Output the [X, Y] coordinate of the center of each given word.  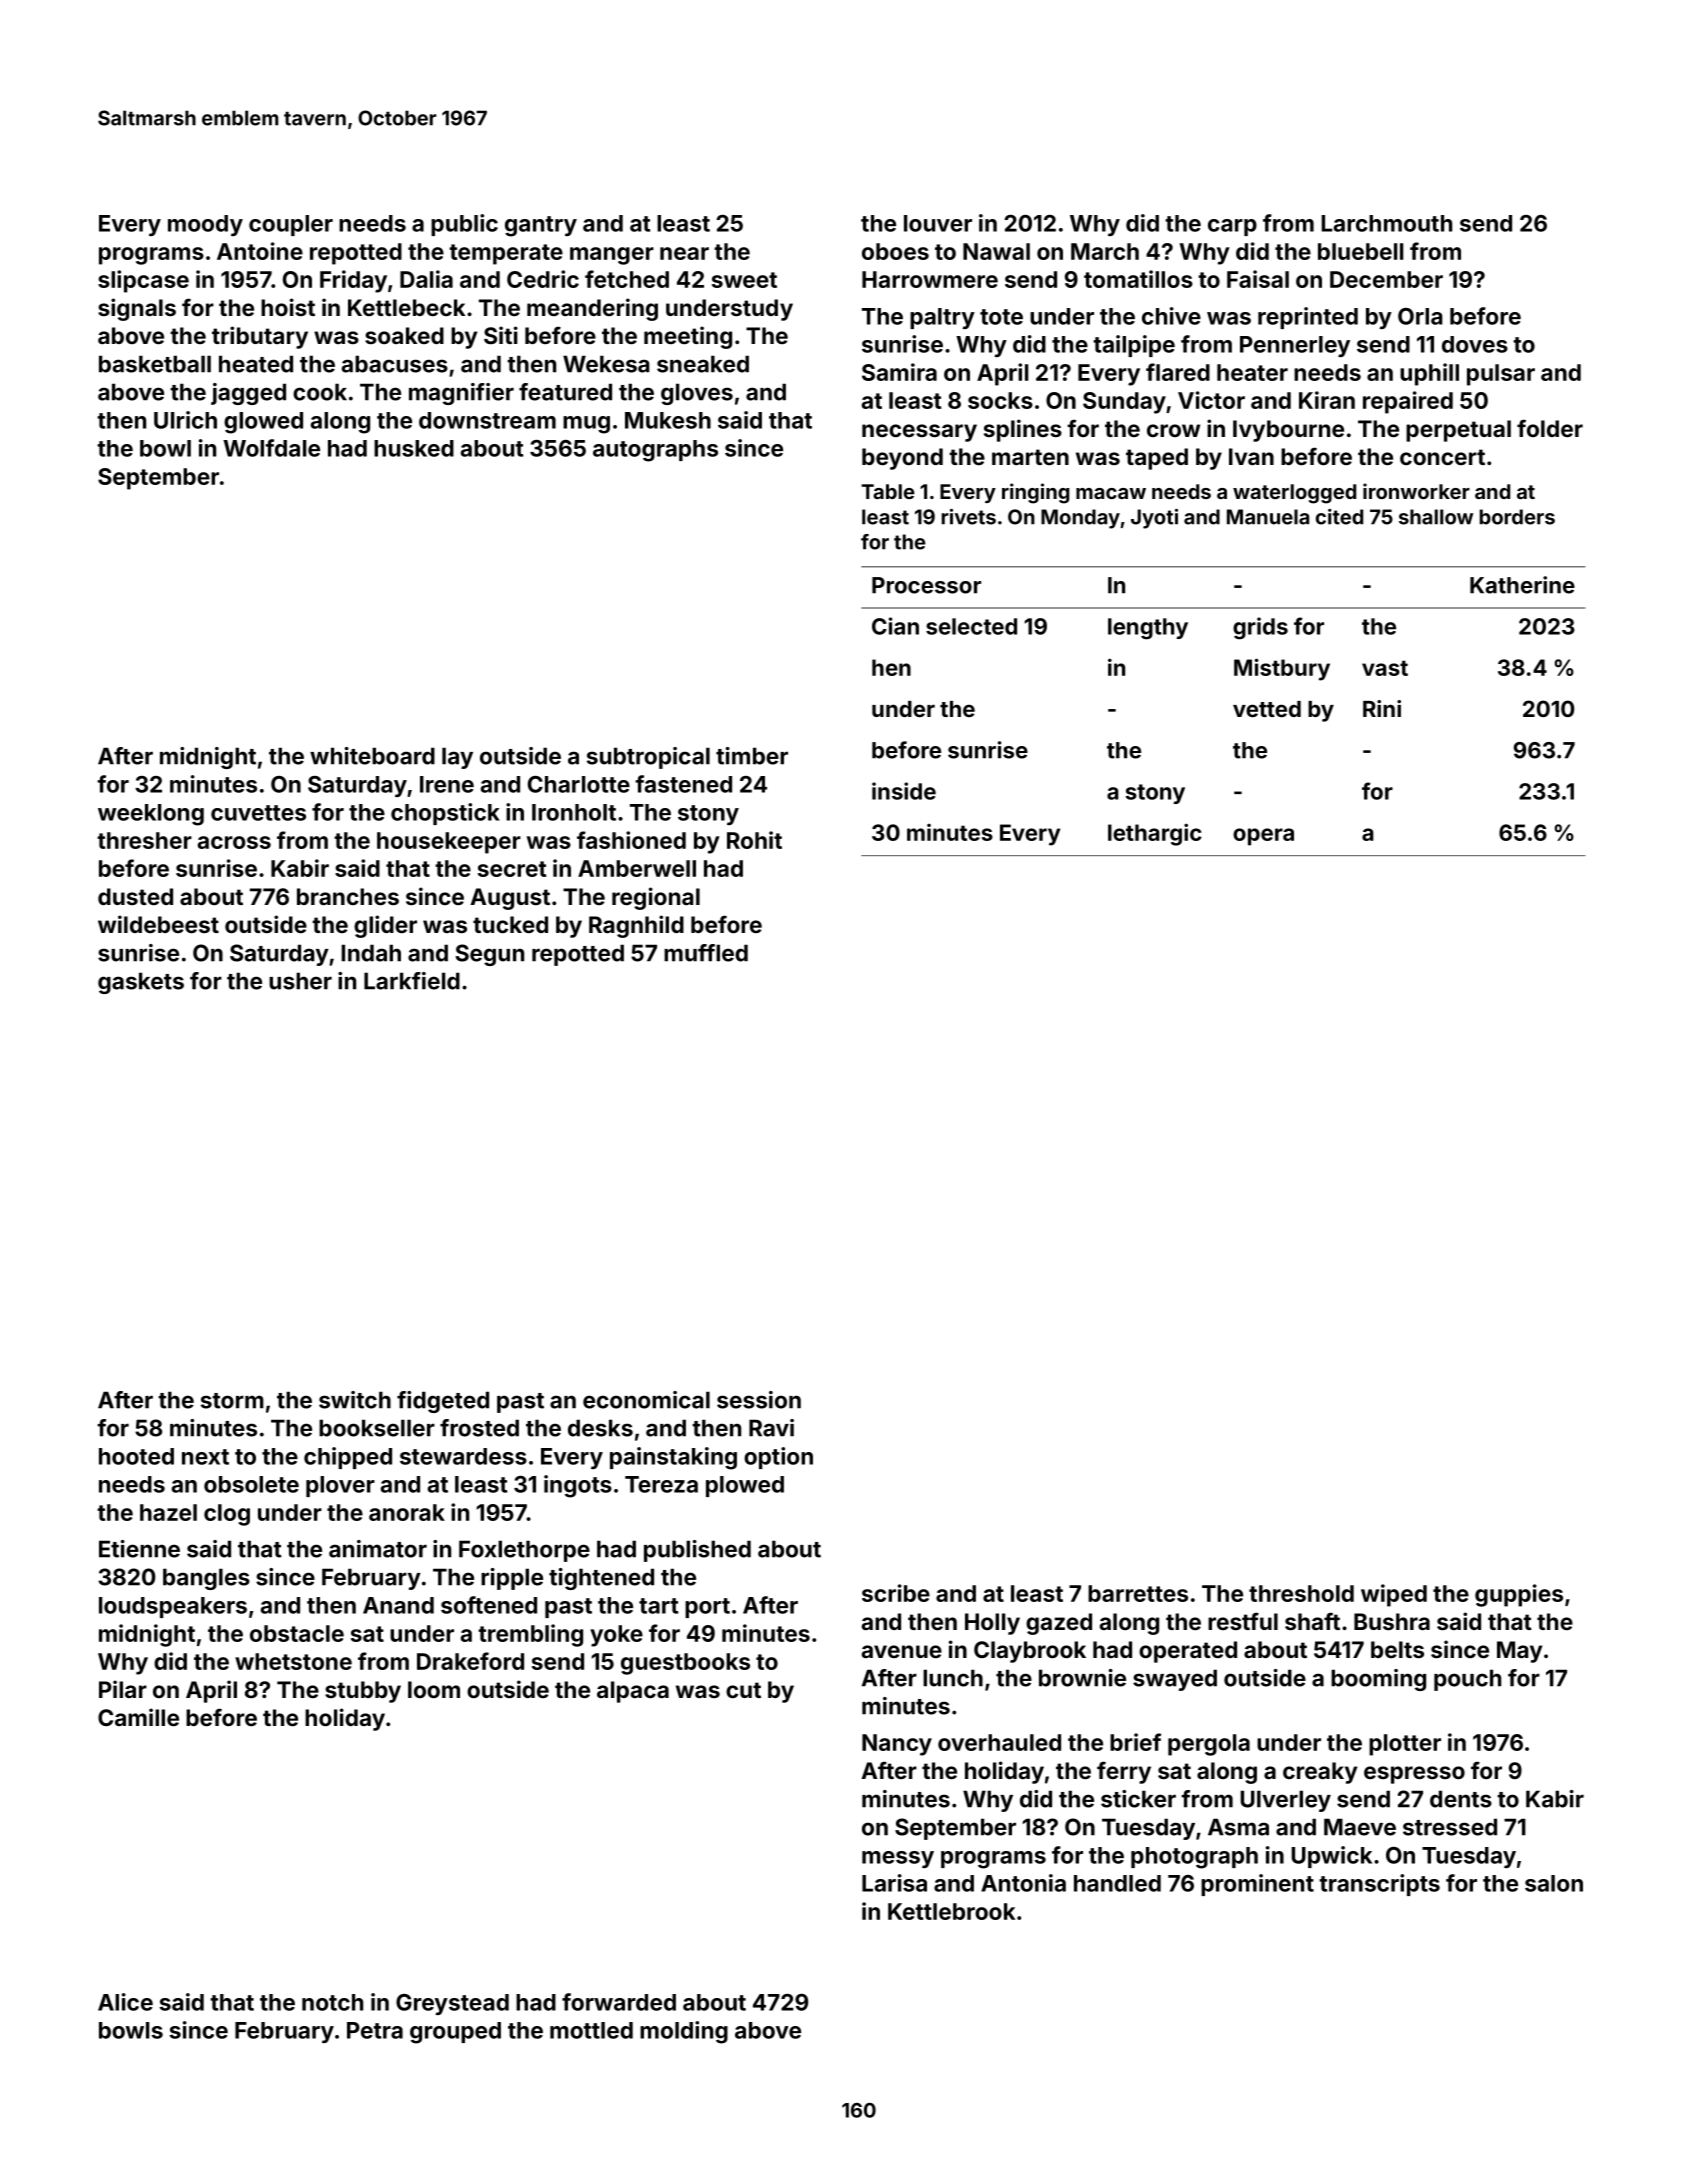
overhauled [999, 1742]
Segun [490, 955]
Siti [501, 335]
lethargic [1155, 834]
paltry [942, 318]
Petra [375, 2030]
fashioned [631, 840]
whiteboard [372, 756]
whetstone [293, 1661]
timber [752, 756]
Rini [1382, 708]
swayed [1175, 1680]
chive [1171, 316]
